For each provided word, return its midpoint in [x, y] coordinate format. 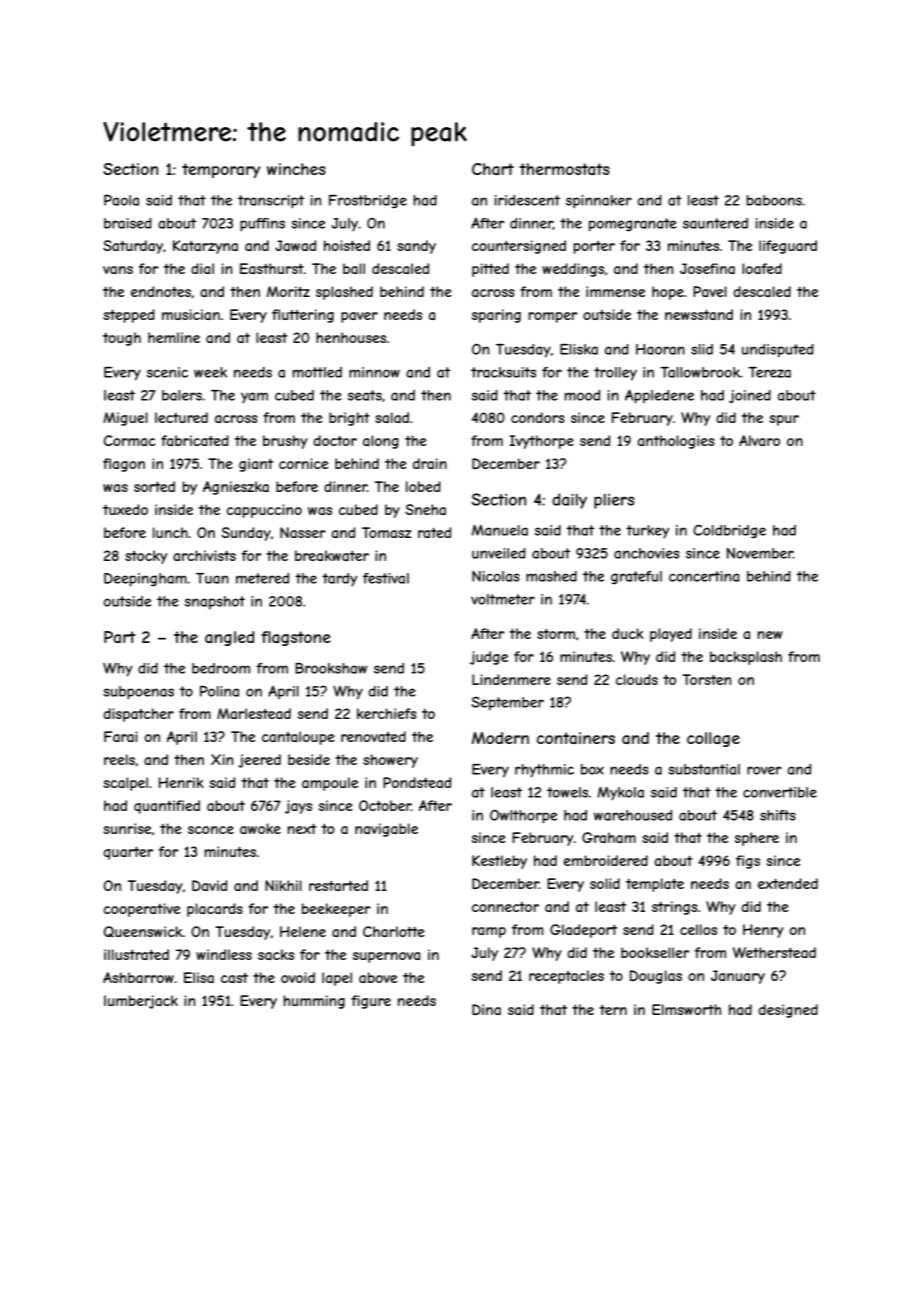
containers [576, 738]
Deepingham [145, 580]
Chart [493, 169]
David [209, 885]
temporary [221, 170]
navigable [386, 830]
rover [764, 770]
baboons [774, 200]
